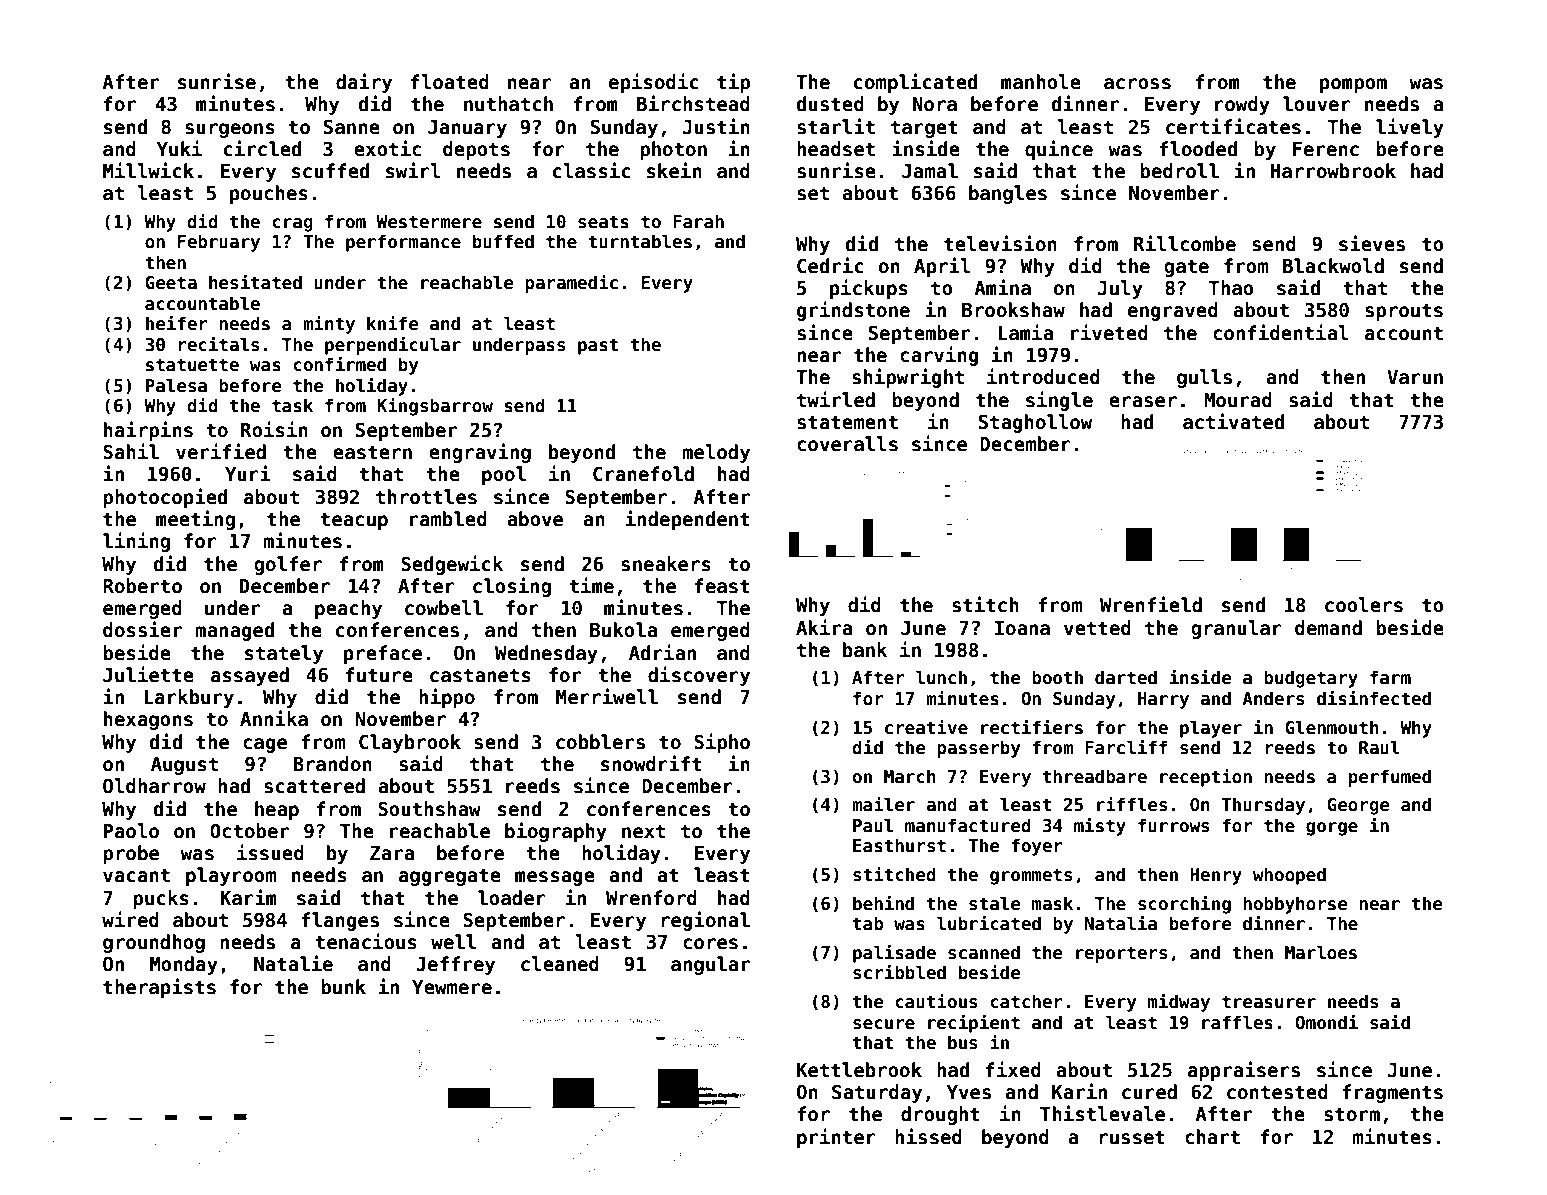 The image size is (1547, 1195). What do you see at coordinates (1332, 727) in the page?
I see `Glenmouth` at bounding box center [1332, 727].
